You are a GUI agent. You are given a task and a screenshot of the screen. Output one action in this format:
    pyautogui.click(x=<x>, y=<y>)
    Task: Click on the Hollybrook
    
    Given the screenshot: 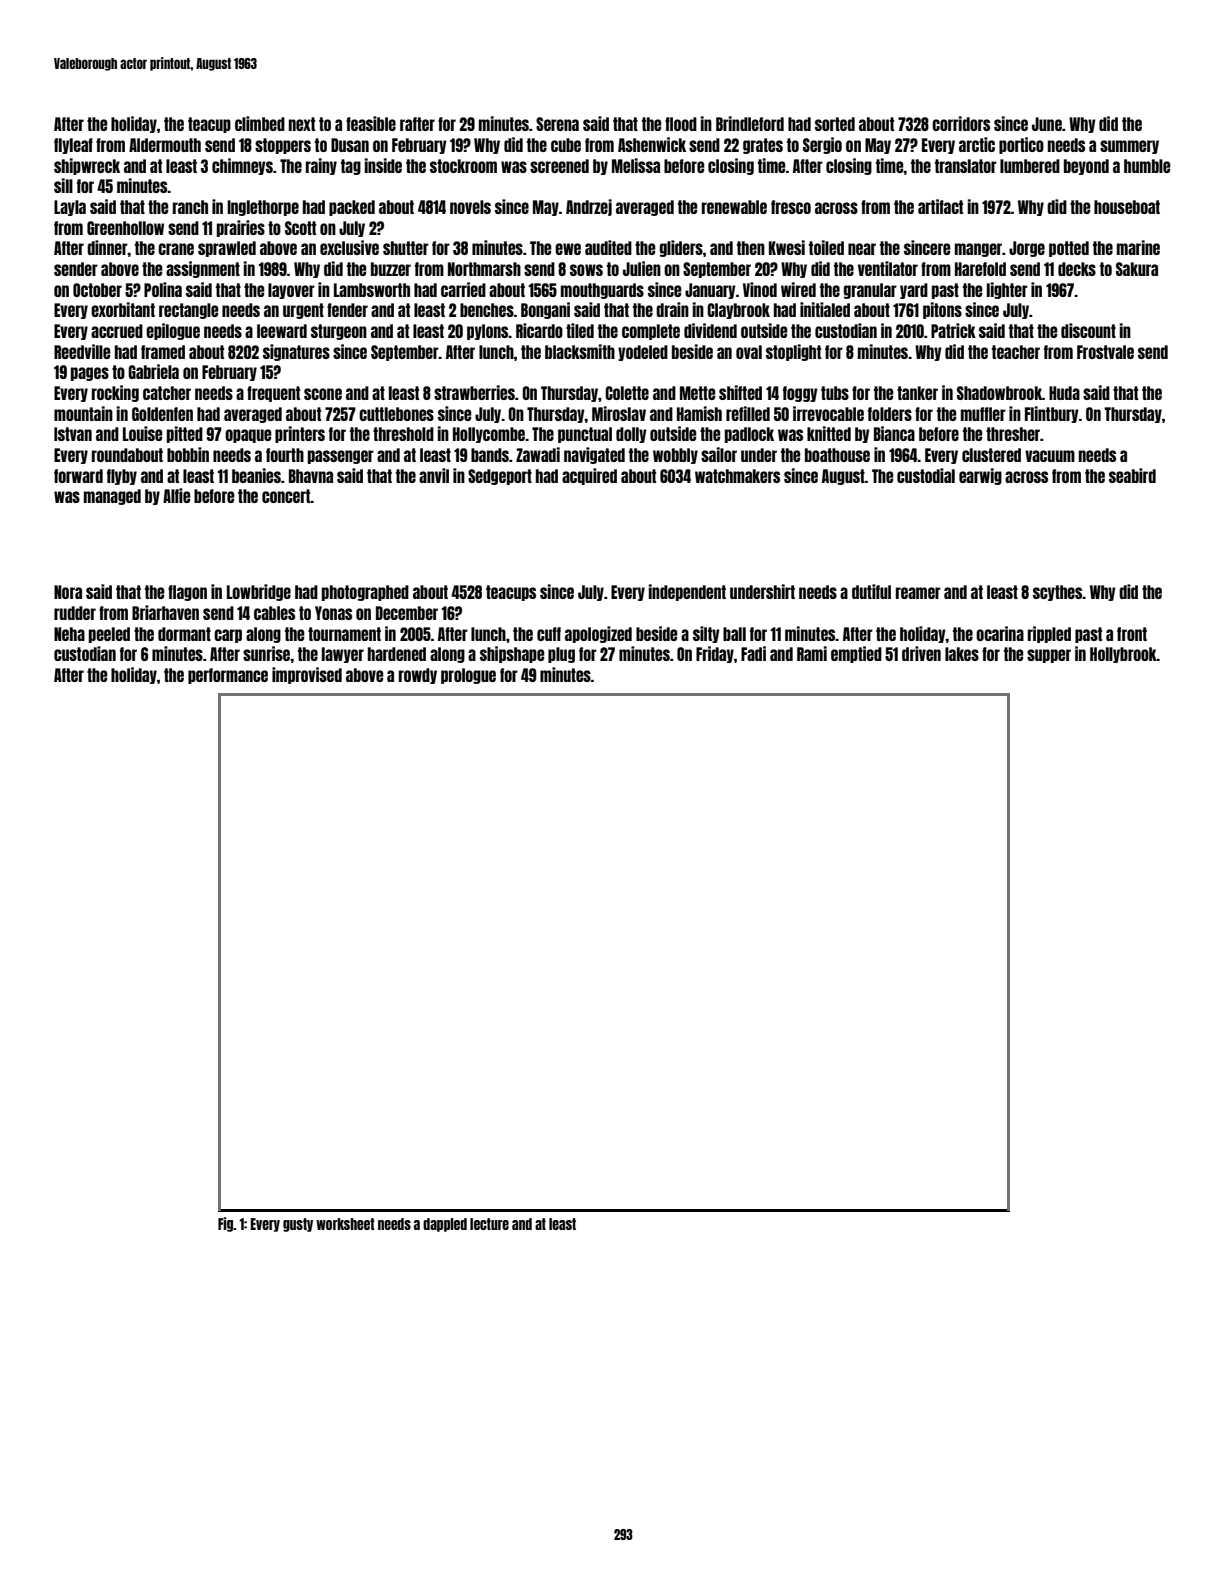 What is the action you would take?
    pyautogui.click(x=1123, y=655)
